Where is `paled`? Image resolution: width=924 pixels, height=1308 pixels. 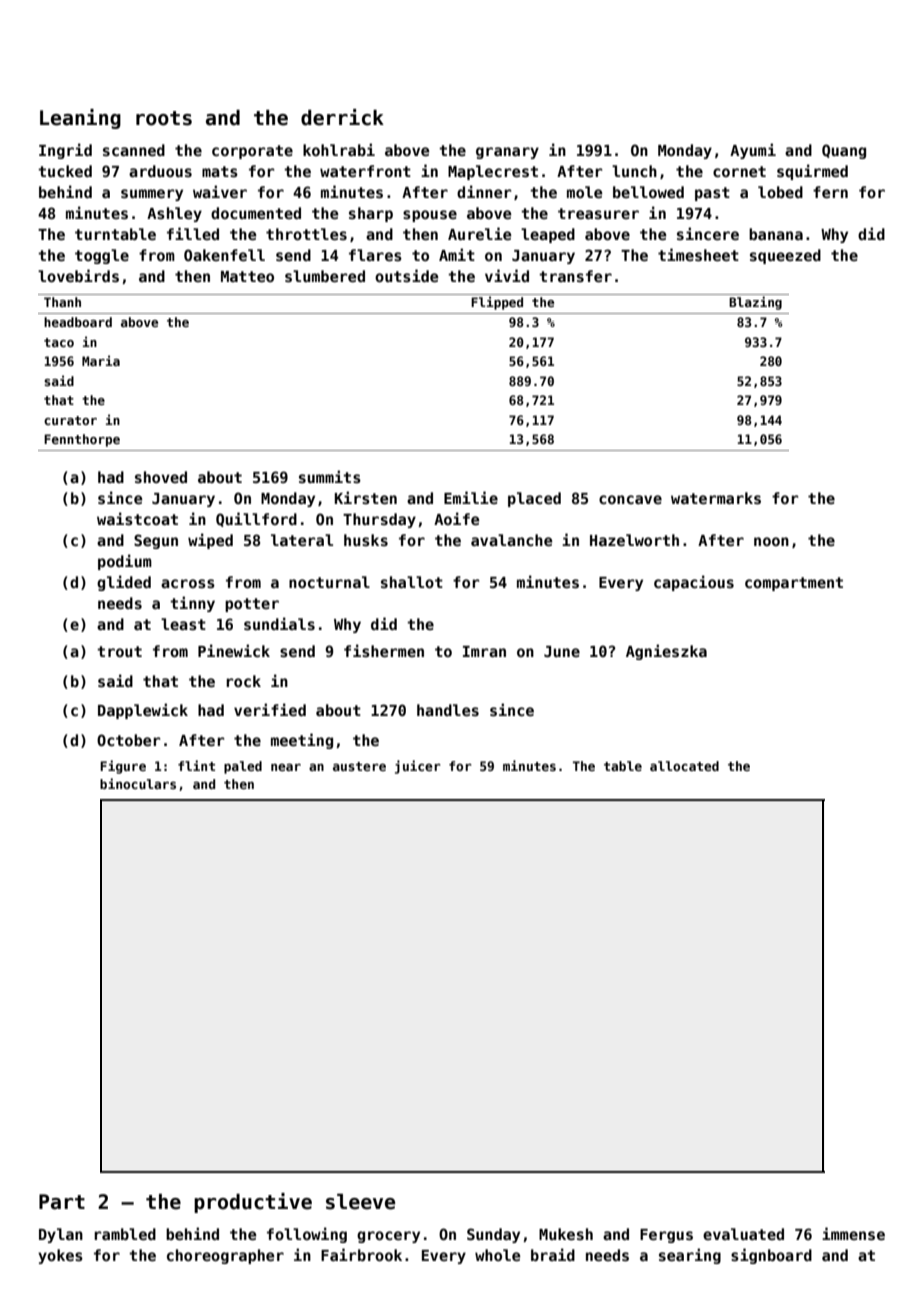 paled is located at coordinates (243, 767).
